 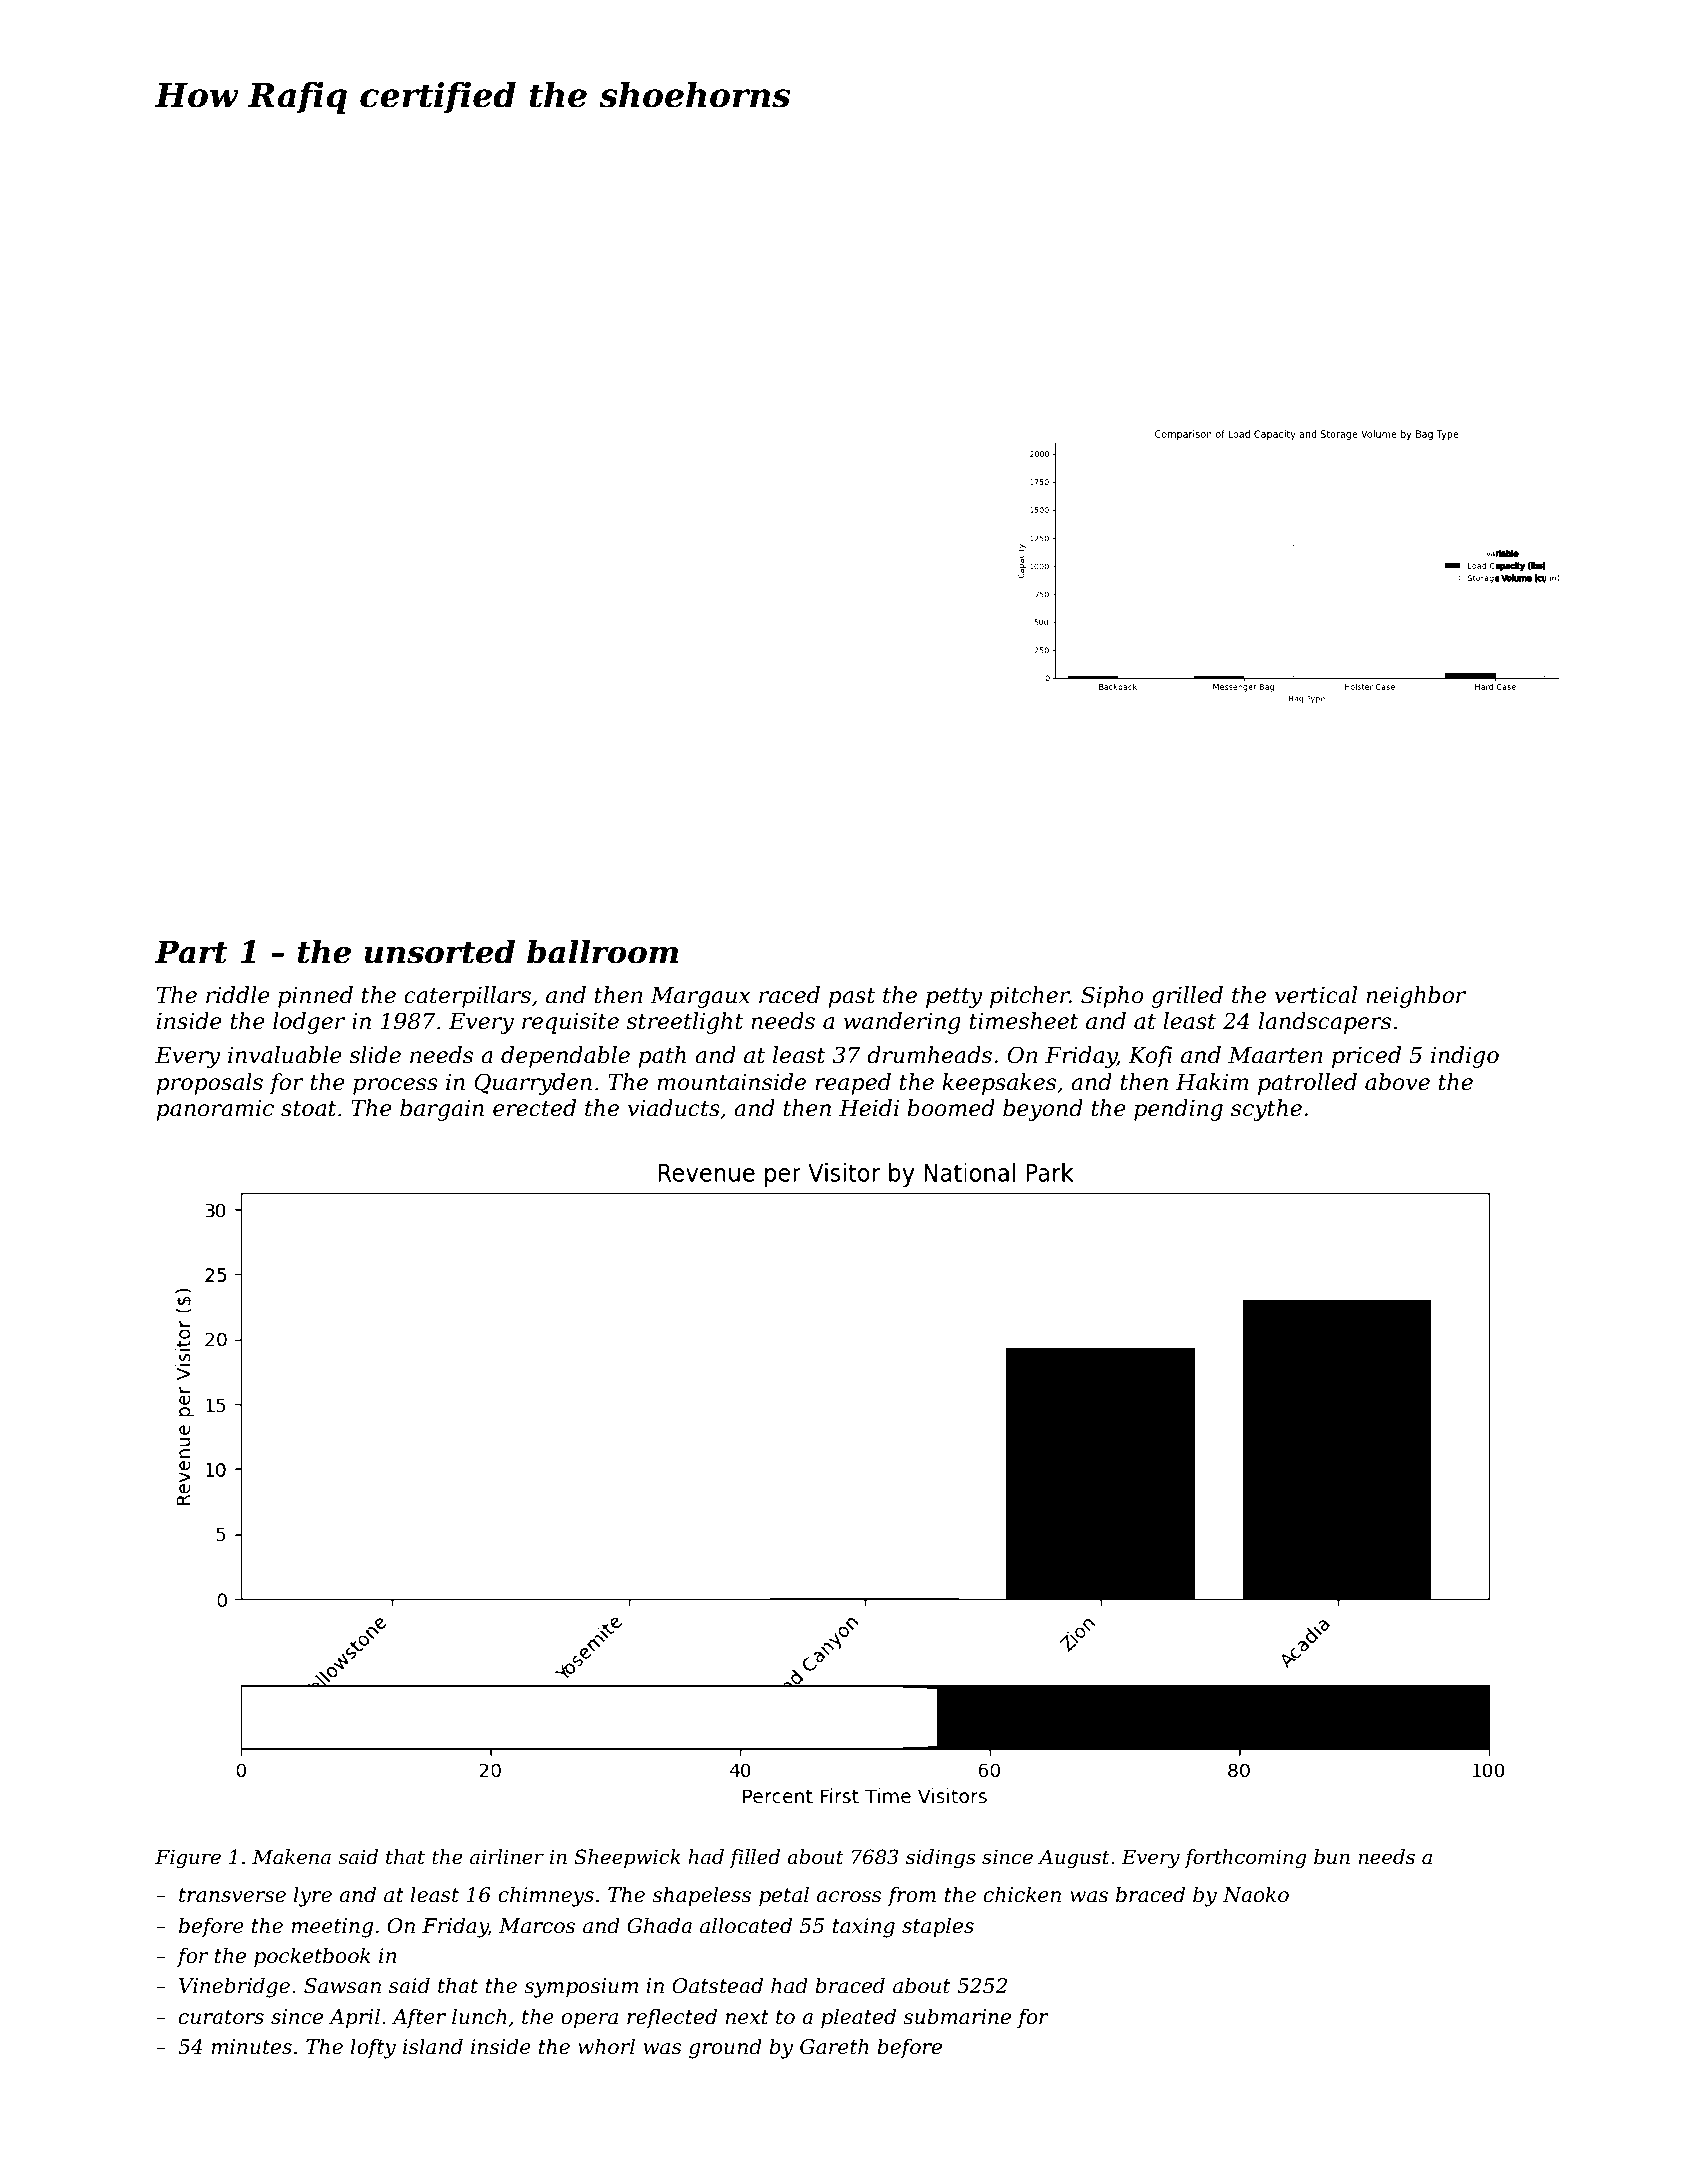 What do you see at coordinates (252, 2047) in the screenshot?
I see `minutes` at bounding box center [252, 2047].
